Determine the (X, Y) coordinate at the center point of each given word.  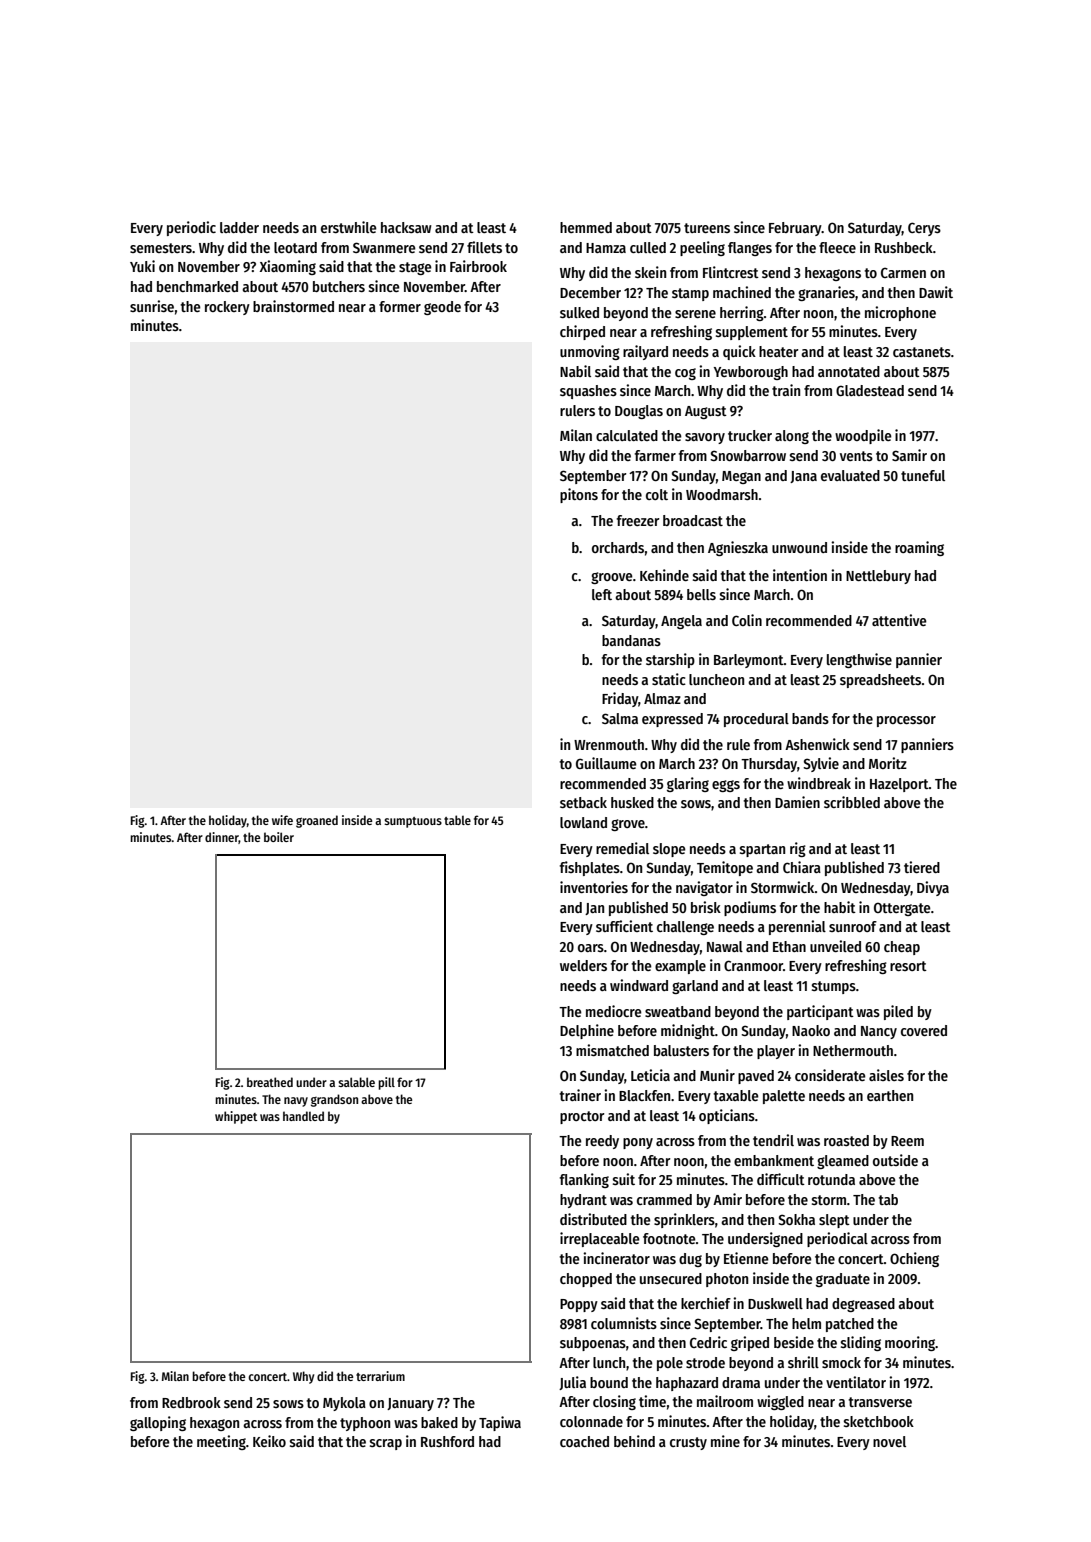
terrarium (380, 1376)
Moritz (888, 763)
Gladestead (870, 390)
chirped (582, 332)
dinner (222, 838)
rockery (227, 308)
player (776, 1052)
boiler (279, 837)
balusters (681, 1050)
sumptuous (413, 822)
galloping (158, 1423)
